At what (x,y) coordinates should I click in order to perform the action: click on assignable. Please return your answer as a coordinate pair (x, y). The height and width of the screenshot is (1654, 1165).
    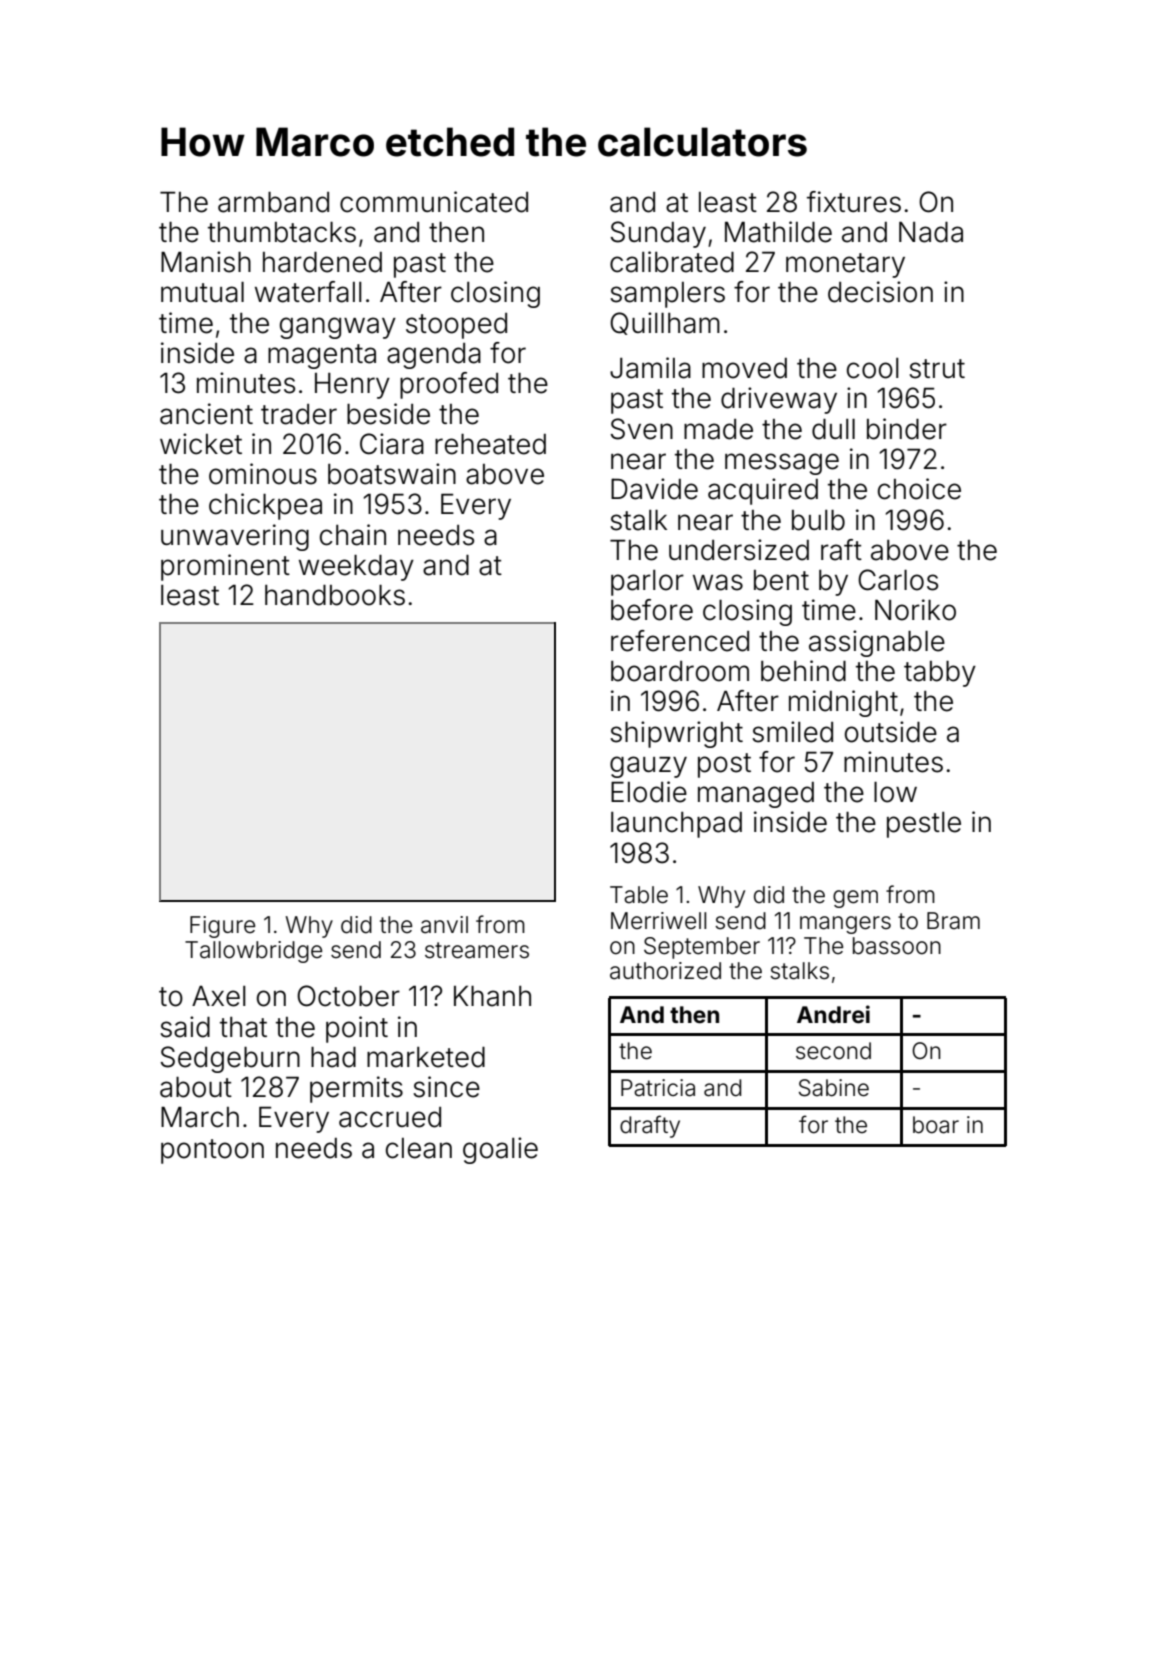
    Looking at the image, I should click on (877, 643).
